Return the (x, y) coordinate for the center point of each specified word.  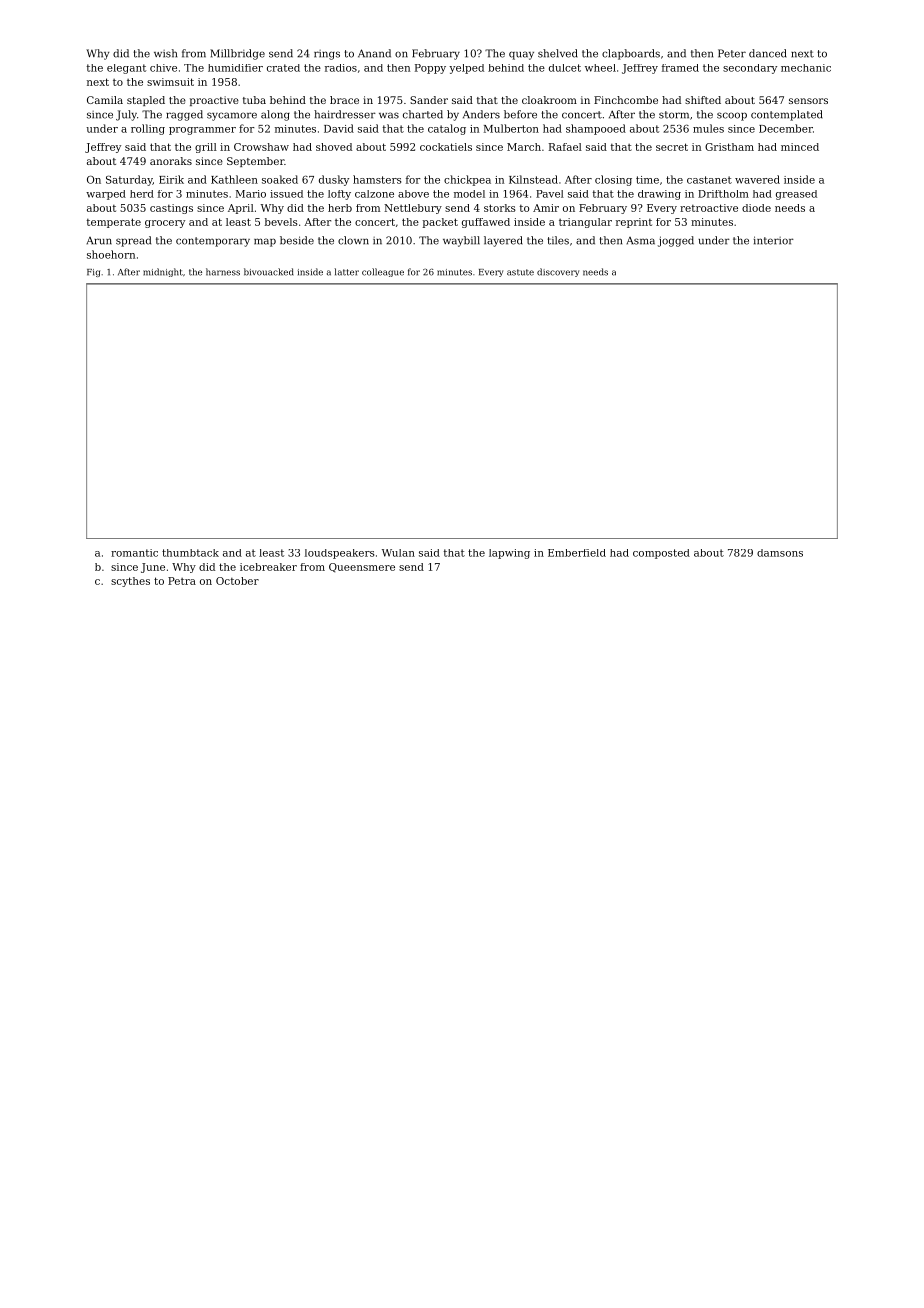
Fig (93, 273)
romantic (134, 553)
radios (341, 68)
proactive (214, 101)
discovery (558, 272)
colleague (383, 272)
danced (768, 53)
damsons (780, 553)
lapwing (509, 554)
